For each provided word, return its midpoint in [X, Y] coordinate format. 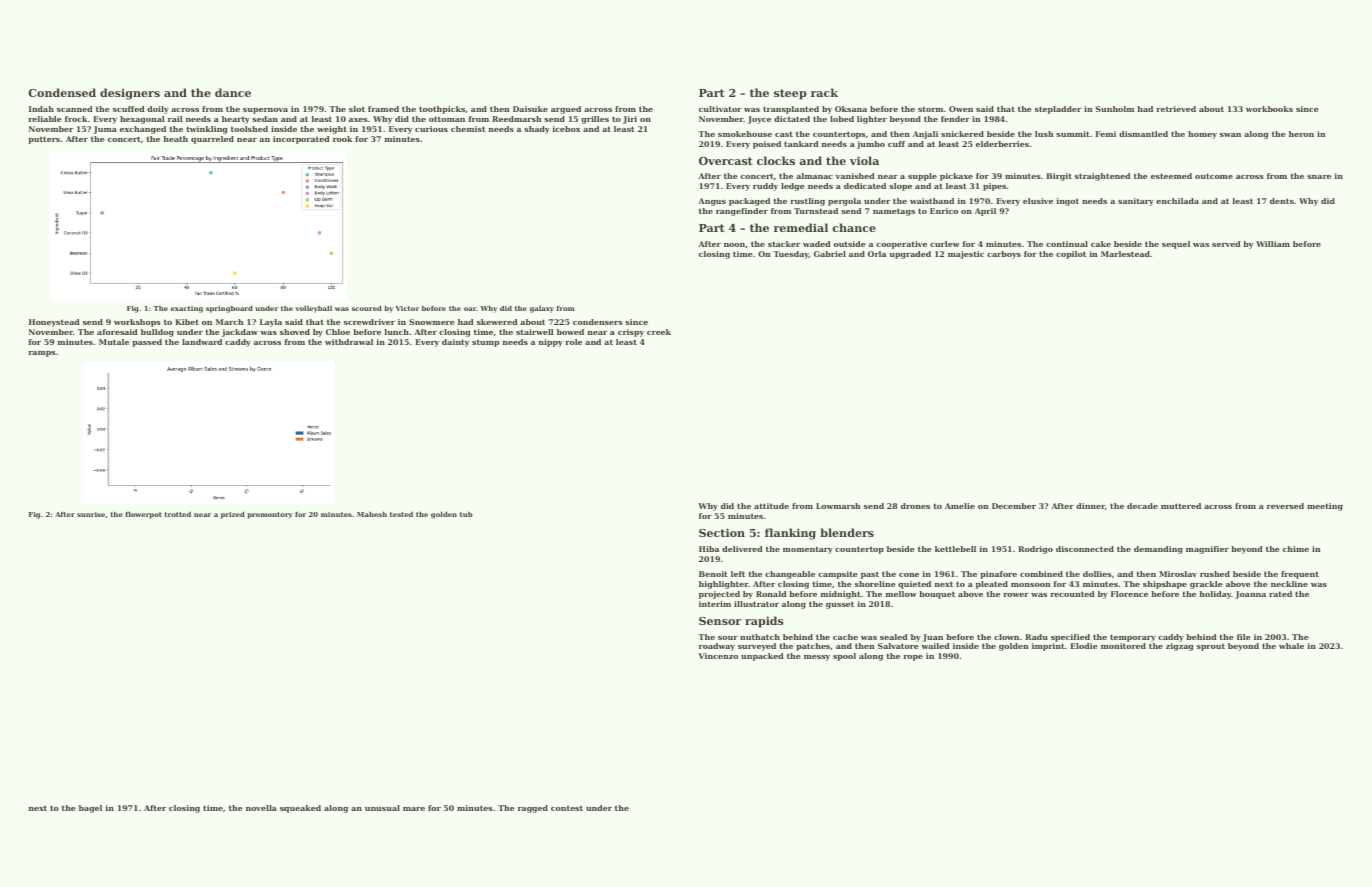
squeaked [300, 809]
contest [567, 808]
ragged [533, 809]
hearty [236, 120]
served [1226, 244]
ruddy [765, 187]
